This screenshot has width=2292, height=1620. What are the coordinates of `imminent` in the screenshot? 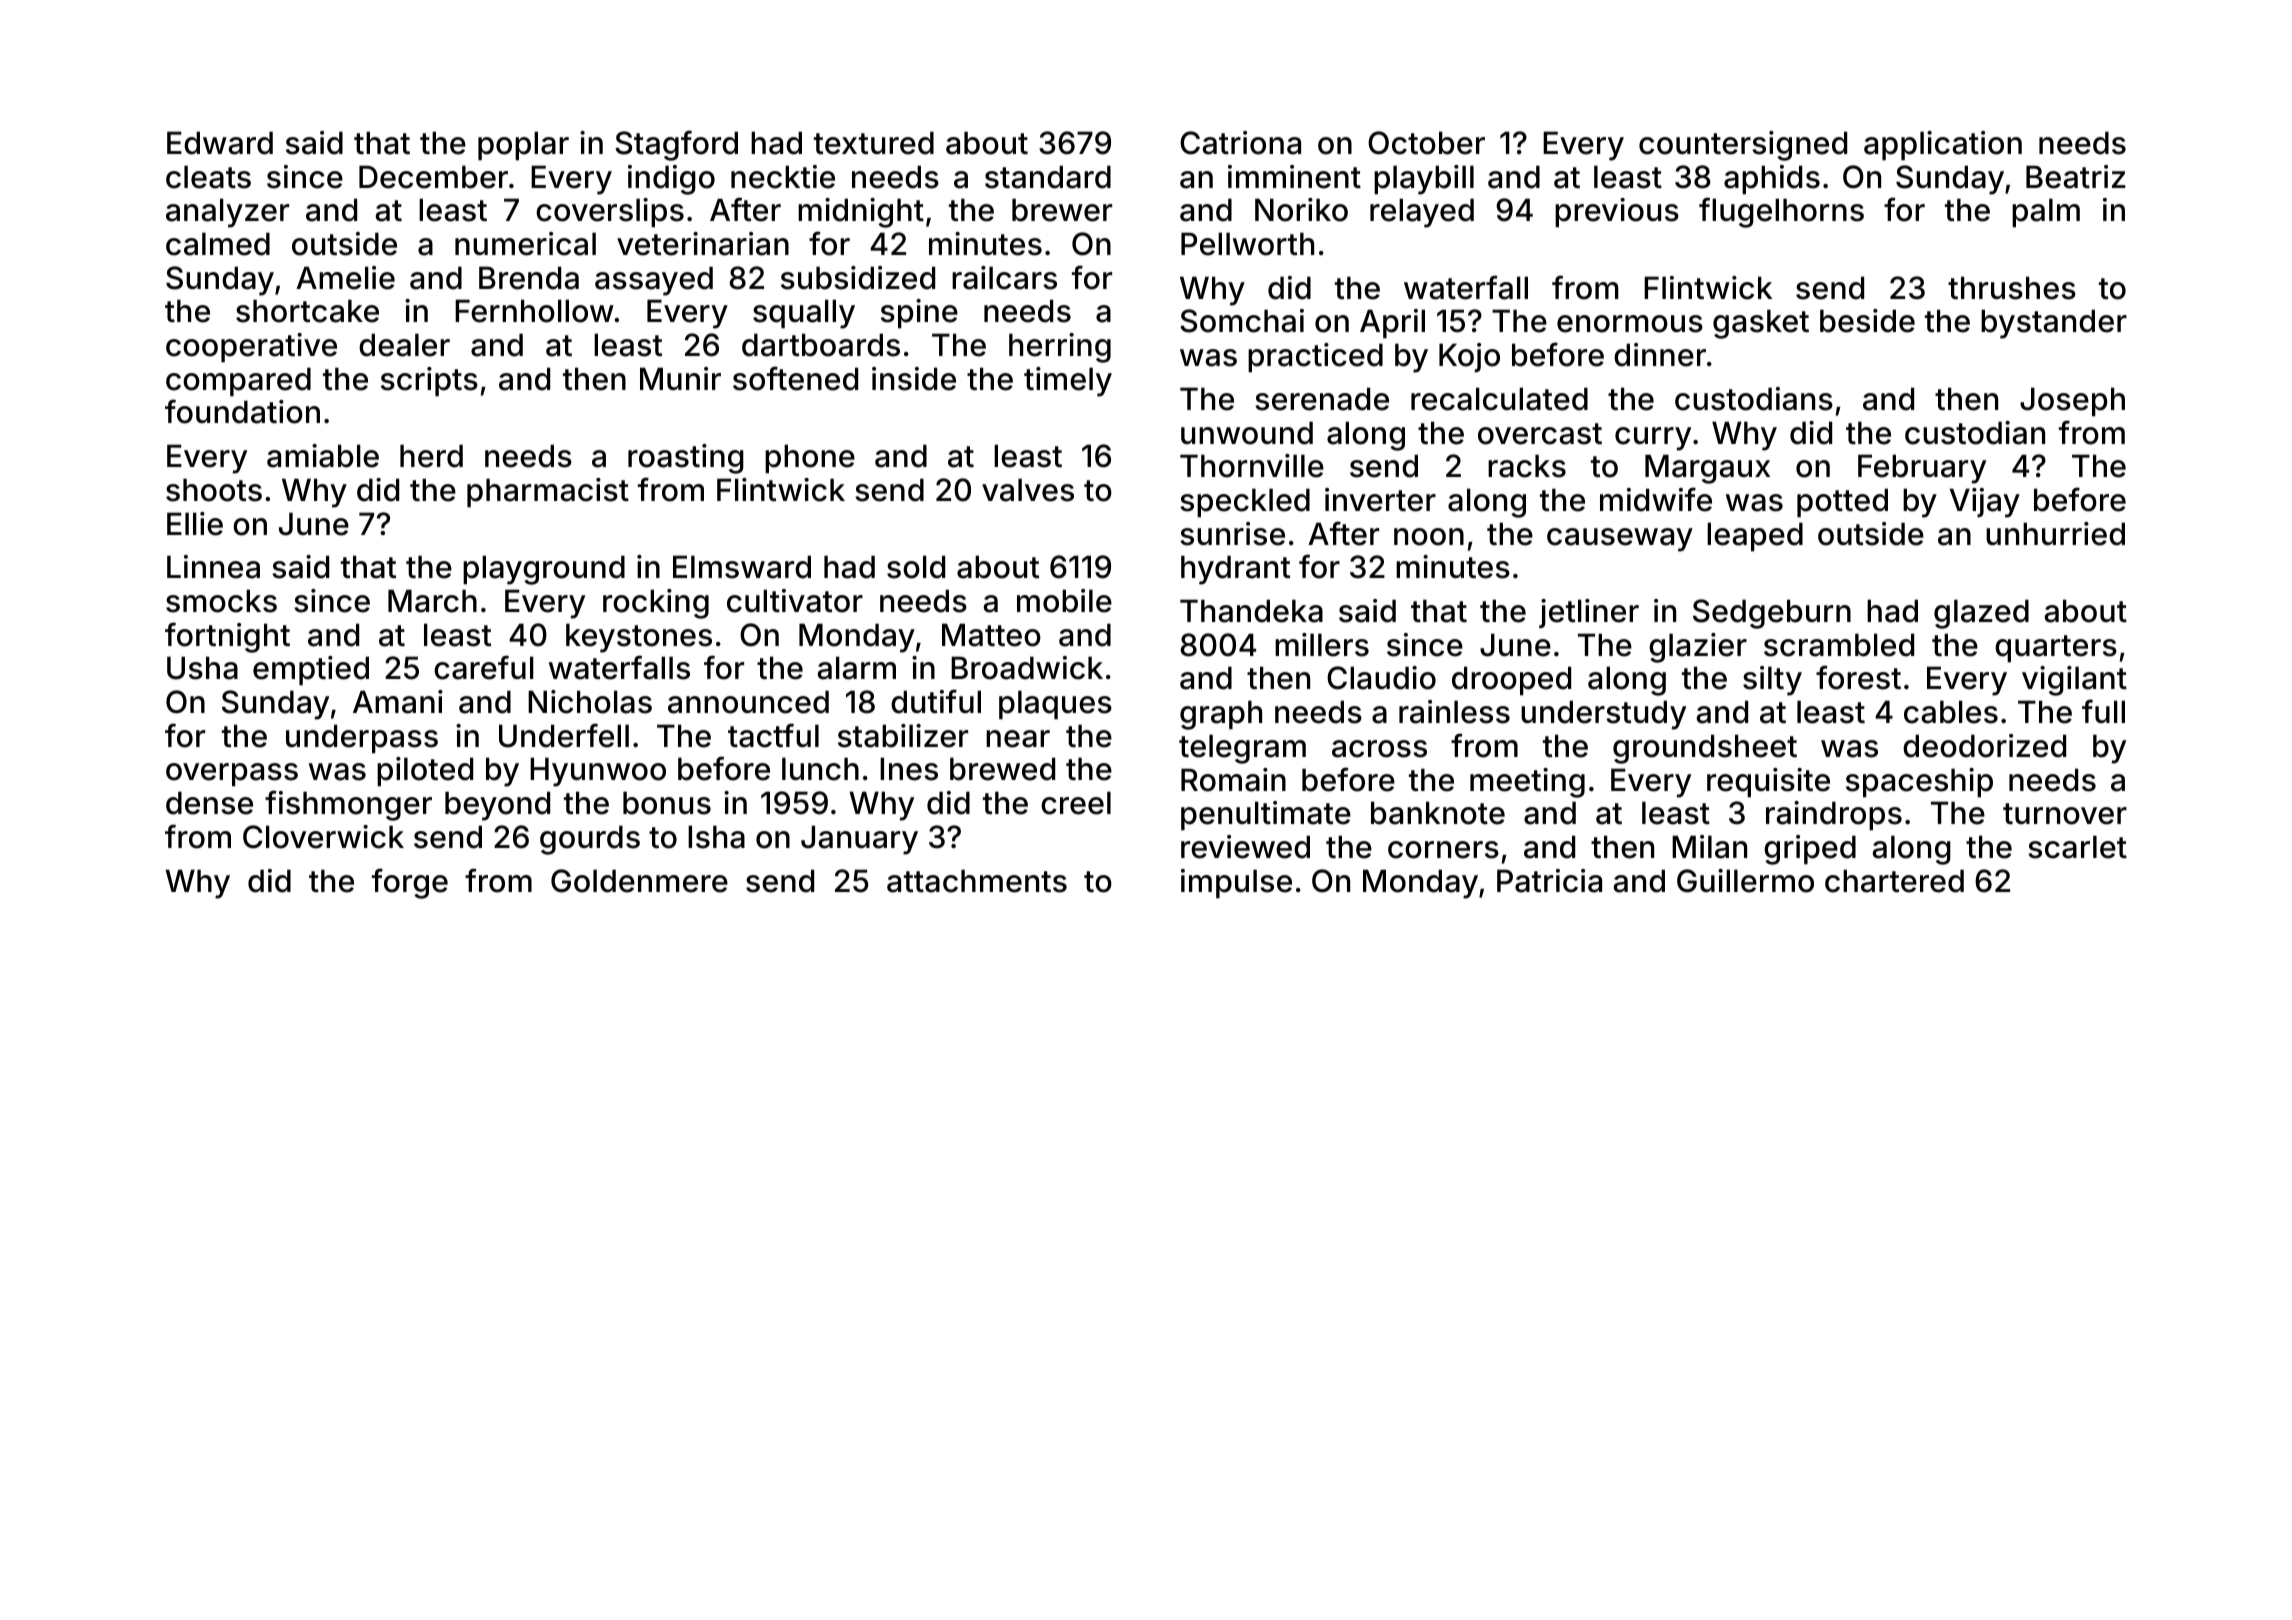 It's located at (1294, 177).
